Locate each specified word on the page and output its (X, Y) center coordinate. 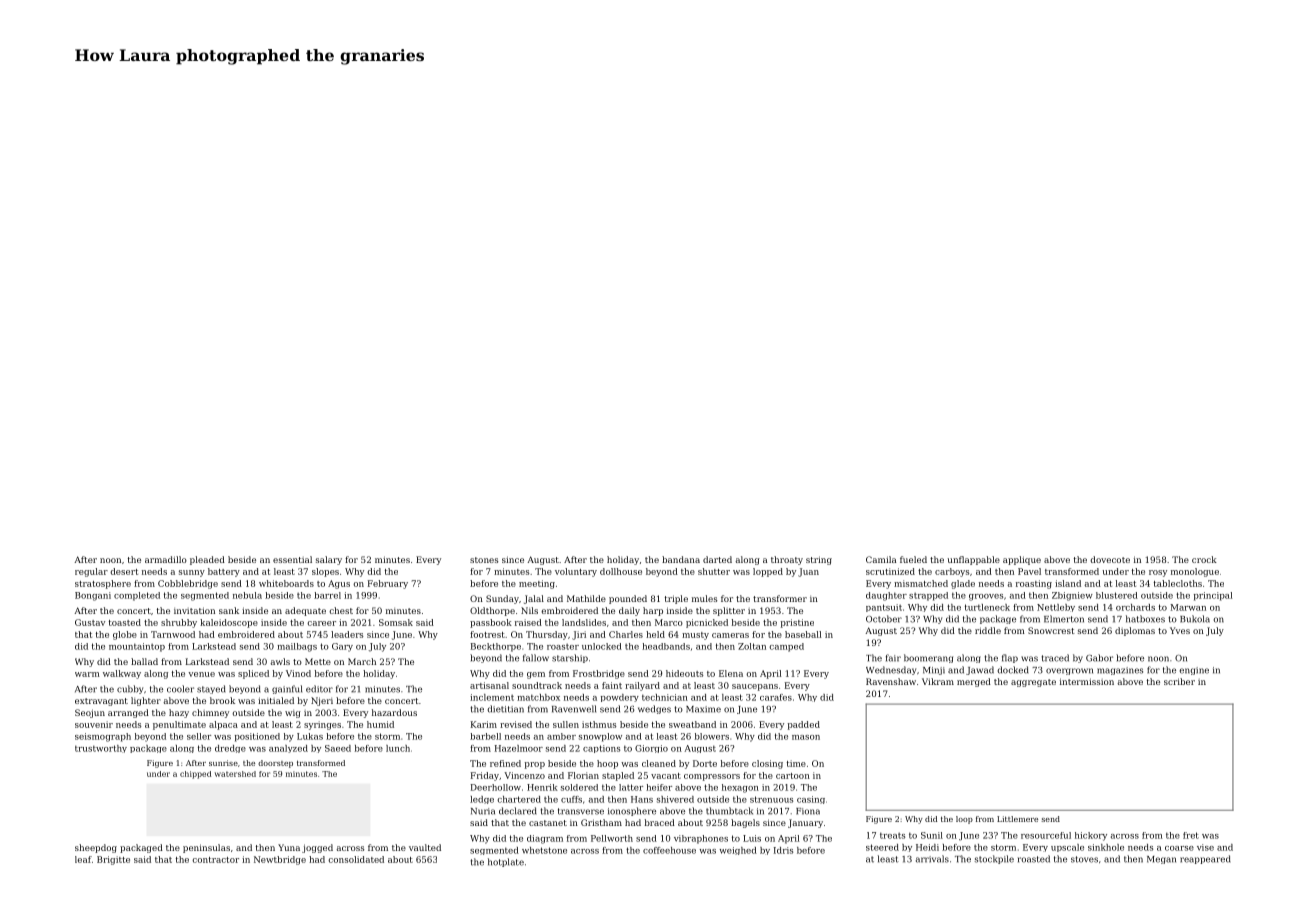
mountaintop (137, 647)
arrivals (932, 859)
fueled (913, 559)
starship (570, 658)
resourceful (1046, 835)
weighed (738, 851)
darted (717, 559)
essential (292, 559)
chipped (195, 775)
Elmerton (1064, 619)
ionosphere (632, 811)
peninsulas (206, 848)
